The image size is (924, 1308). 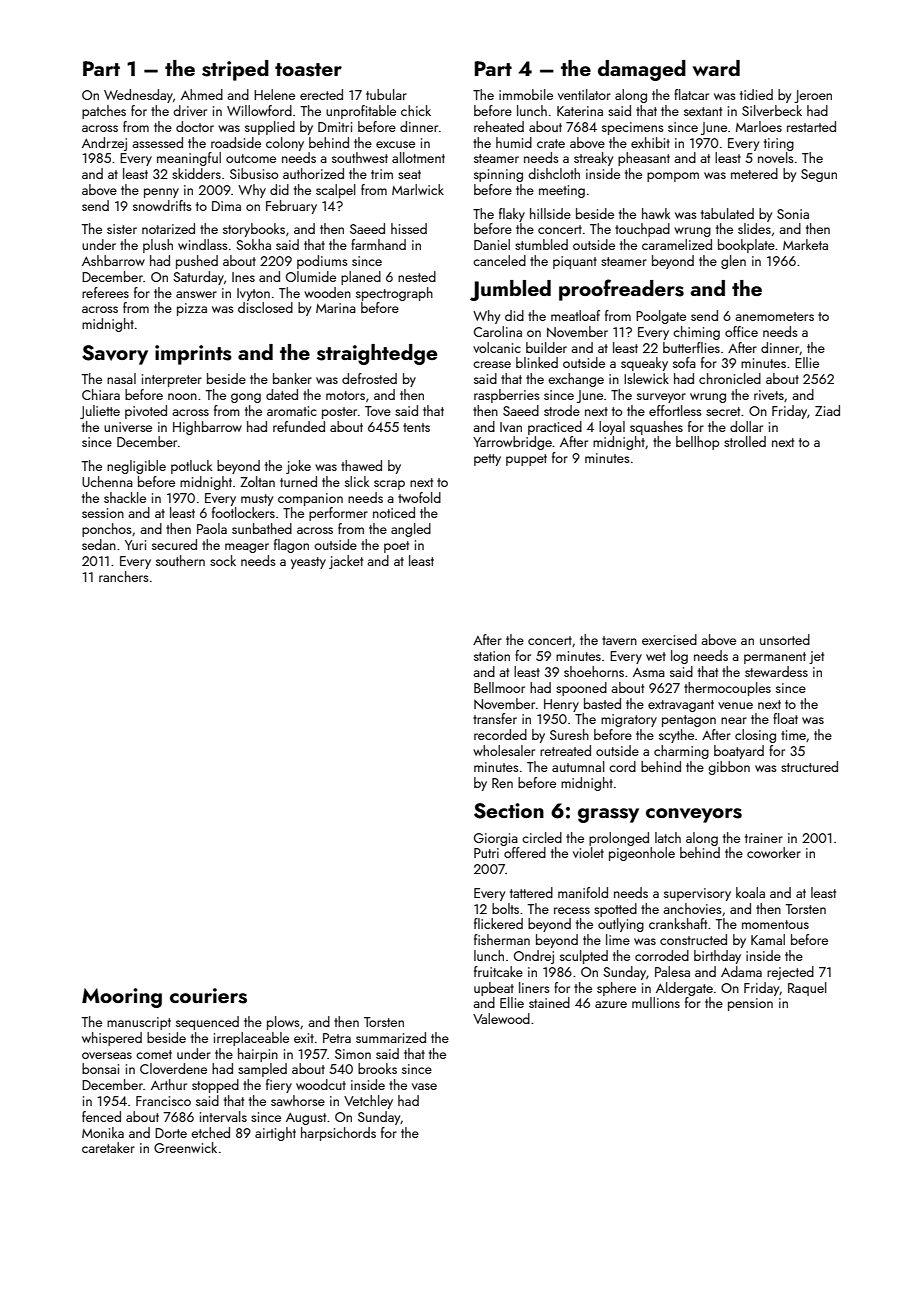 I want to click on immobile, so click(x=526, y=94).
